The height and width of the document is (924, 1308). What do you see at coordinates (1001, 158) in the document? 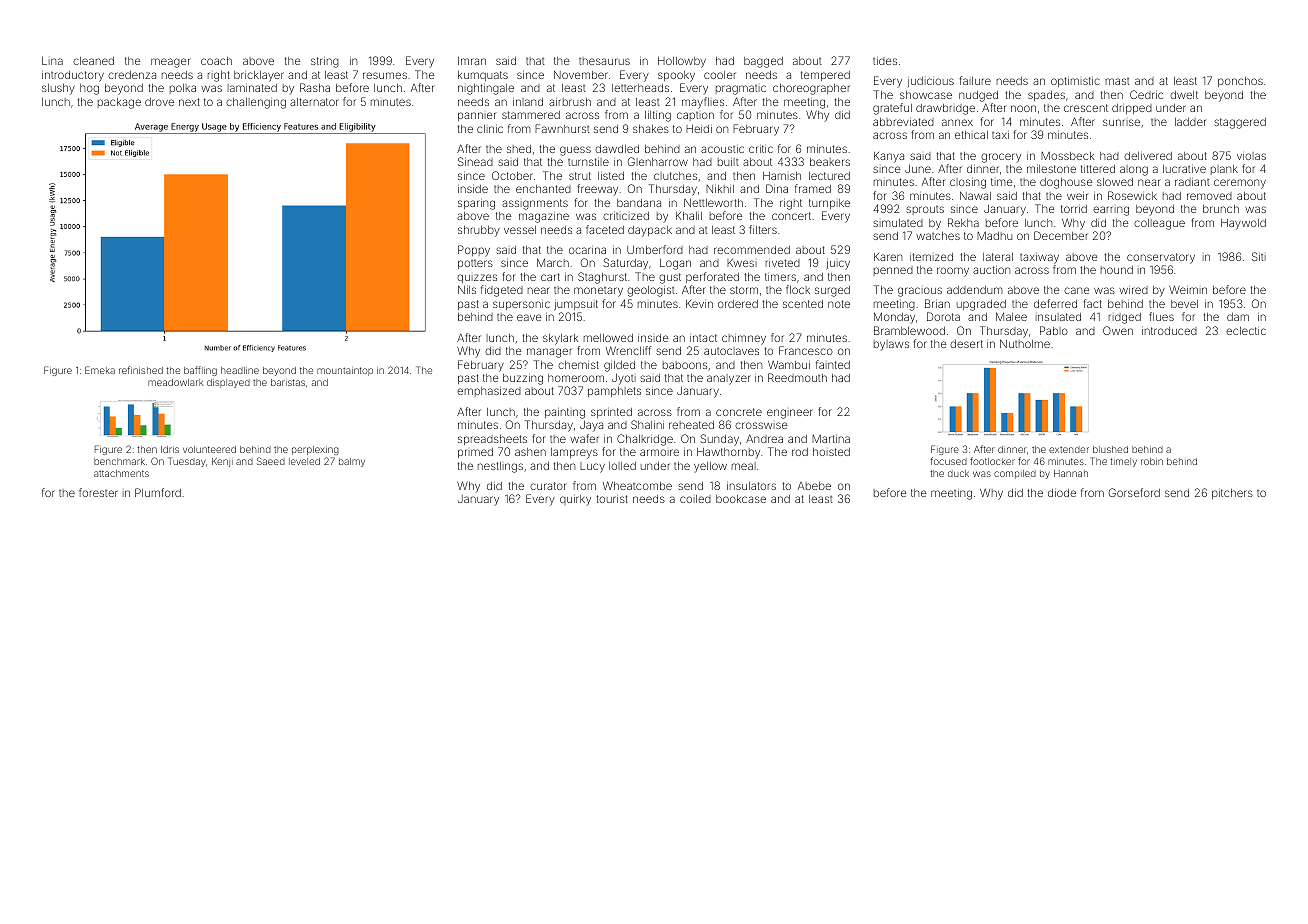
I see `grocery` at bounding box center [1001, 158].
